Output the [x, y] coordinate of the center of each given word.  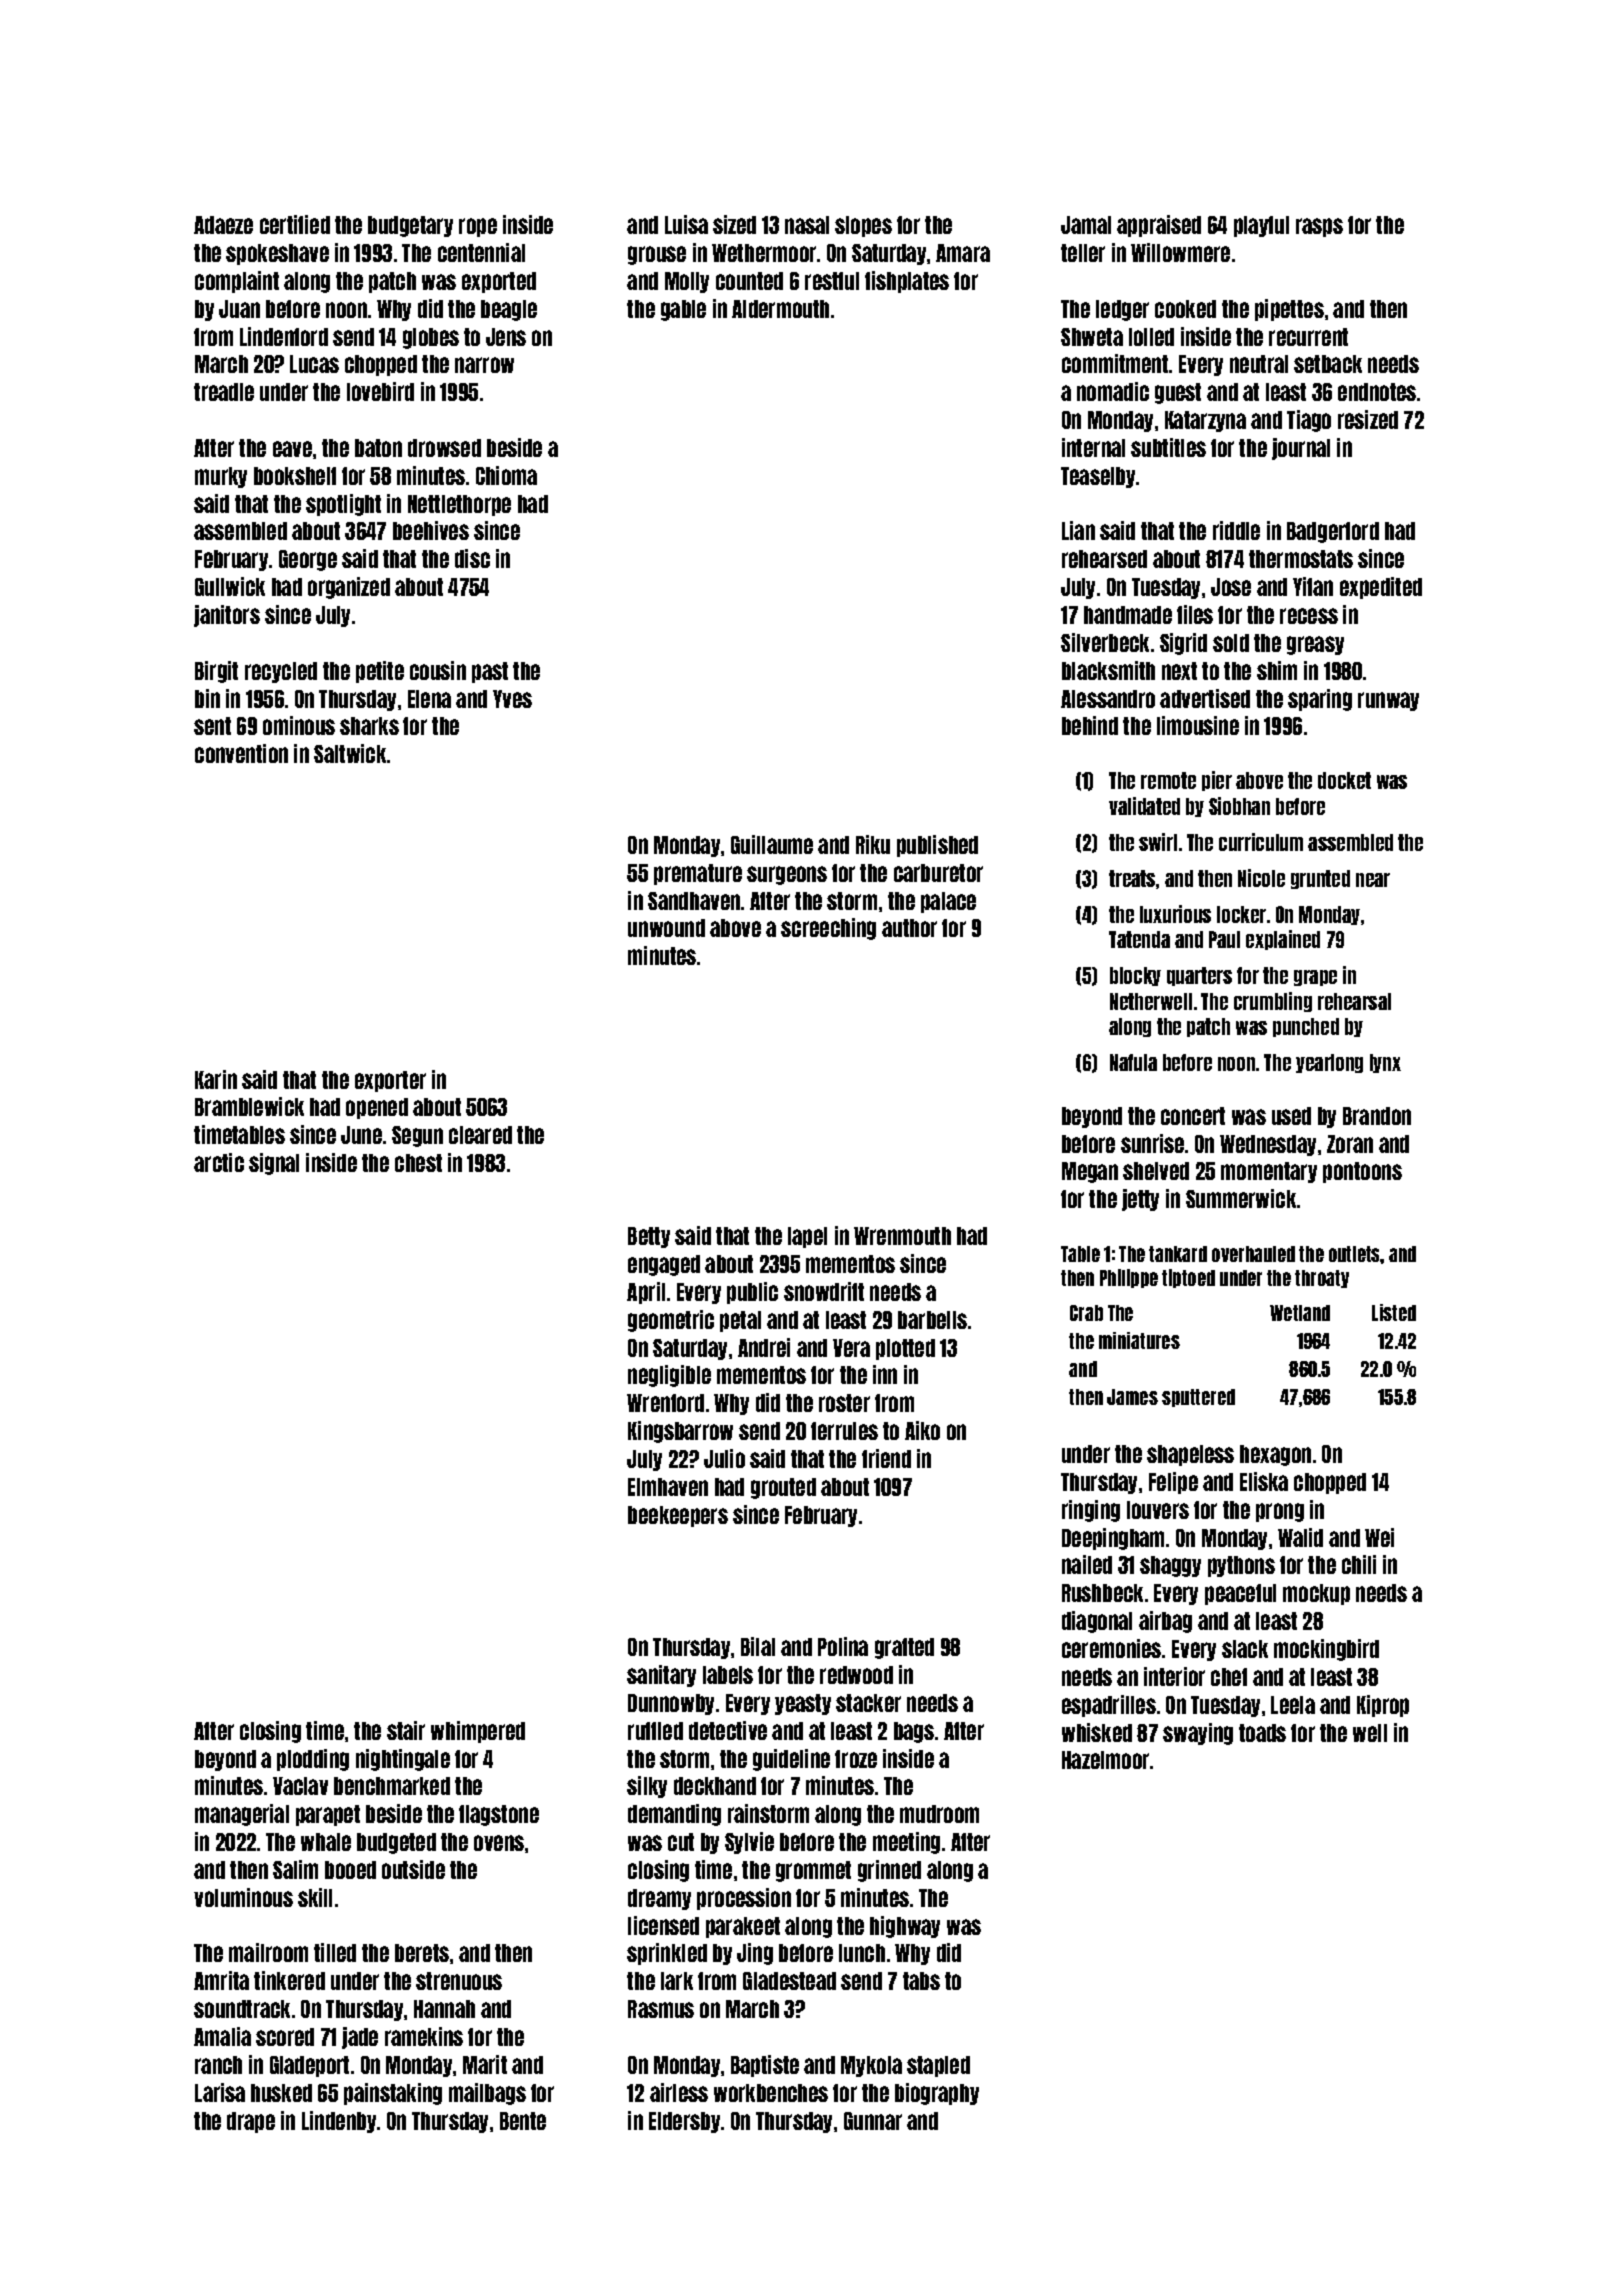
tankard [1178, 1254]
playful [1261, 226]
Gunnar [873, 2121]
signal [274, 1164]
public [752, 1293]
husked [281, 2093]
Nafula [1133, 1062]
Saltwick [350, 753]
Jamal [1086, 225]
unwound [666, 928]
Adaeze [223, 225]
